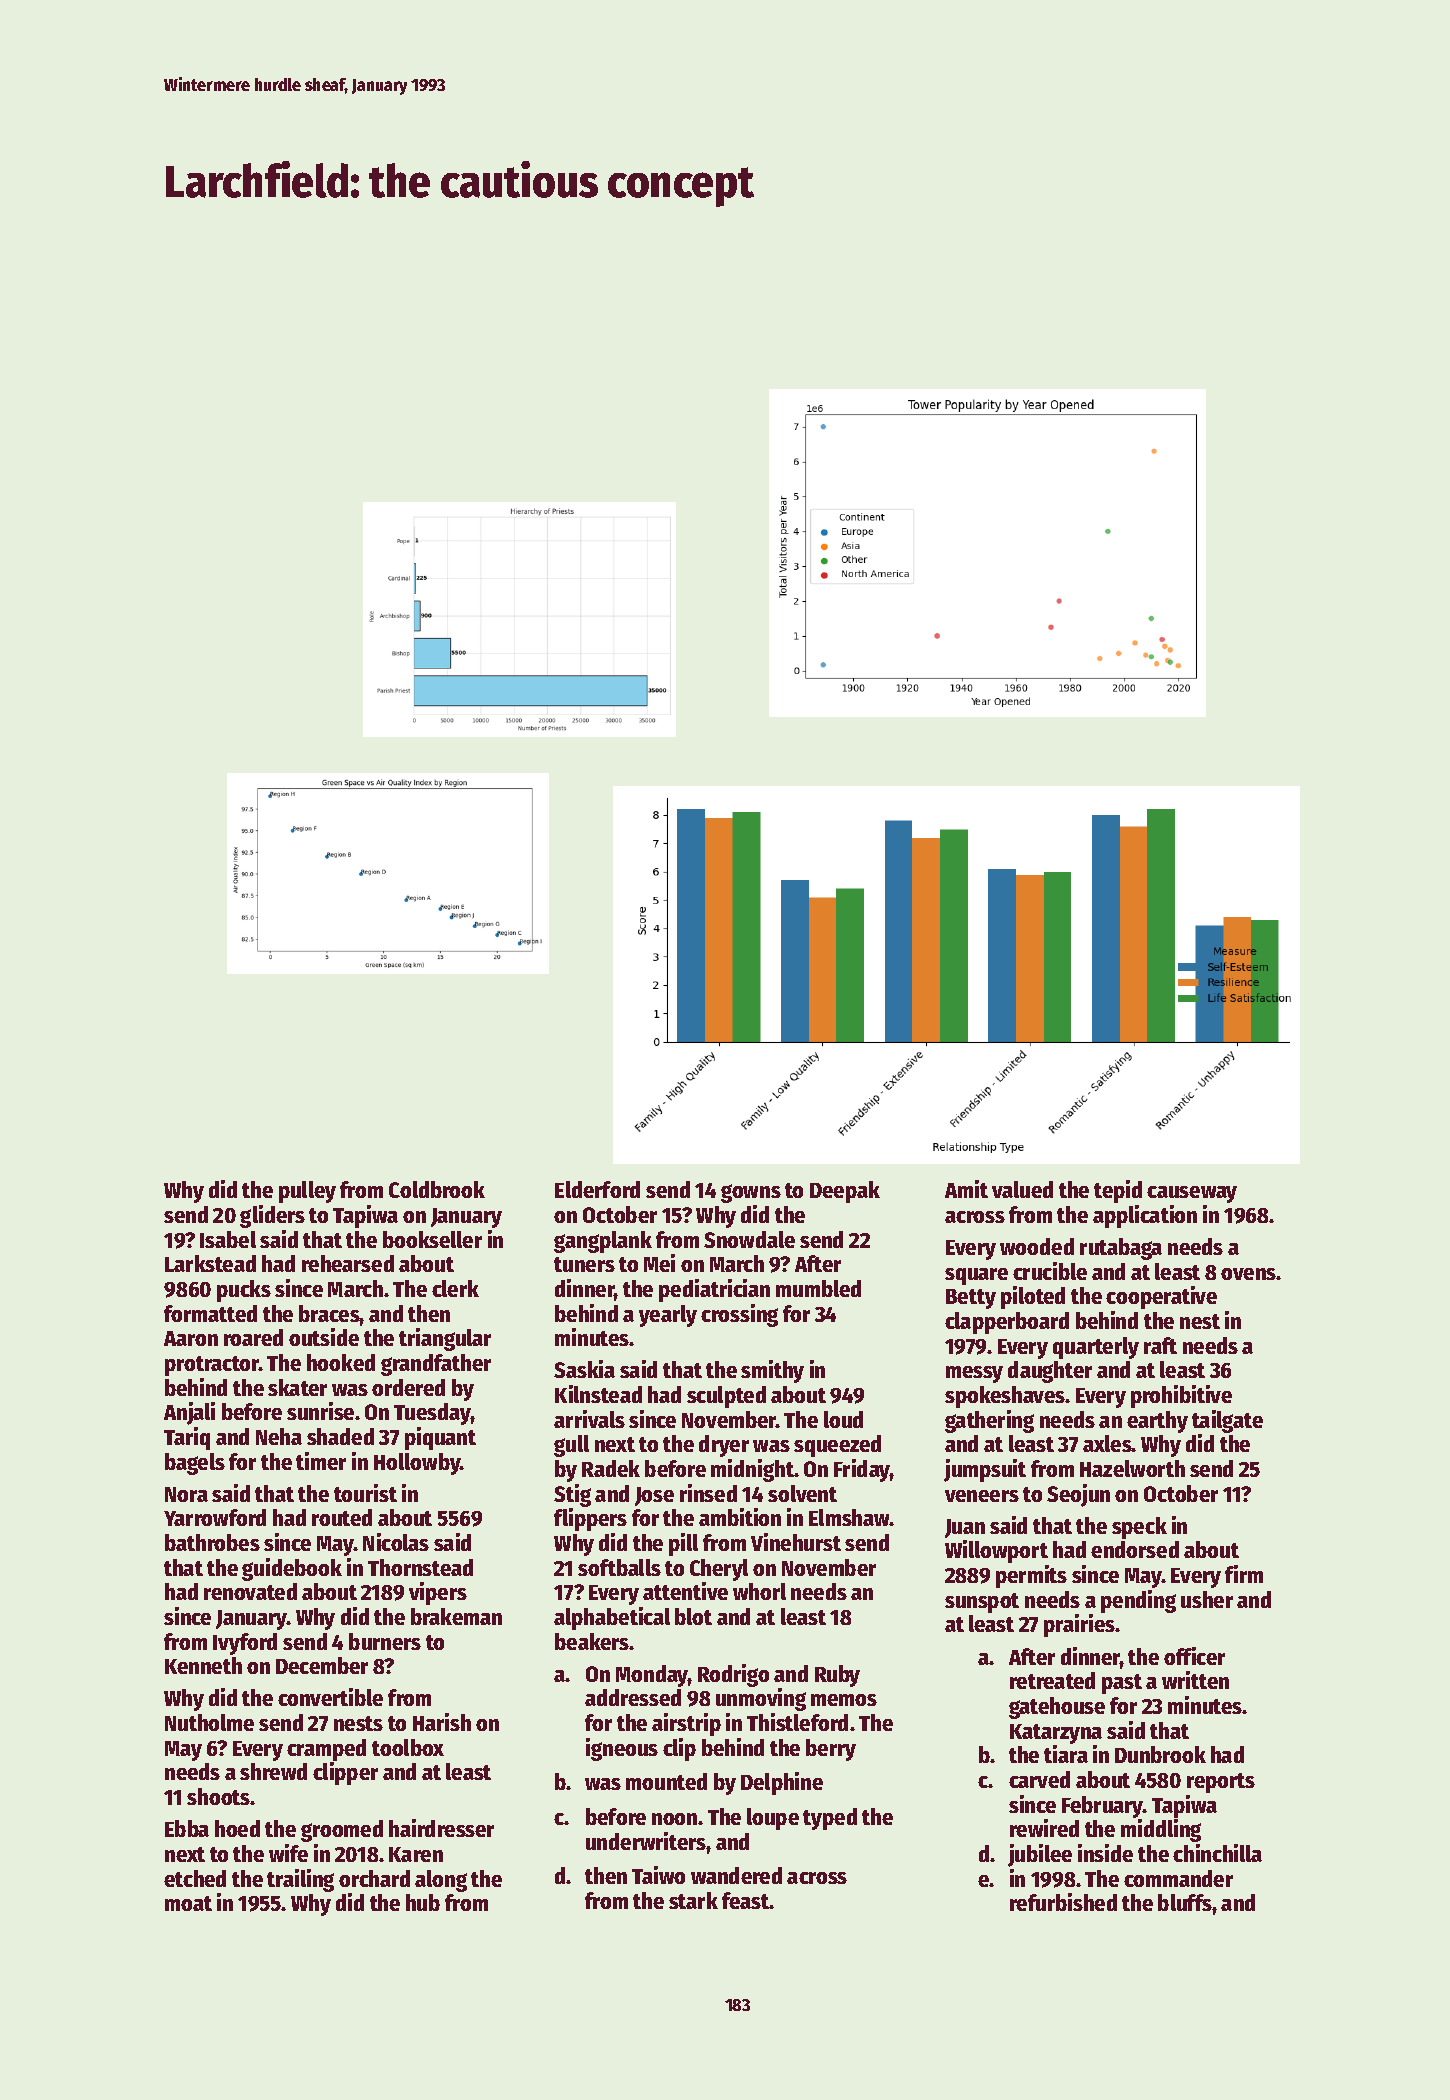 The width and height of the screenshot is (1450, 2100). What do you see at coordinates (1107, 1443) in the screenshot?
I see `axles` at bounding box center [1107, 1443].
